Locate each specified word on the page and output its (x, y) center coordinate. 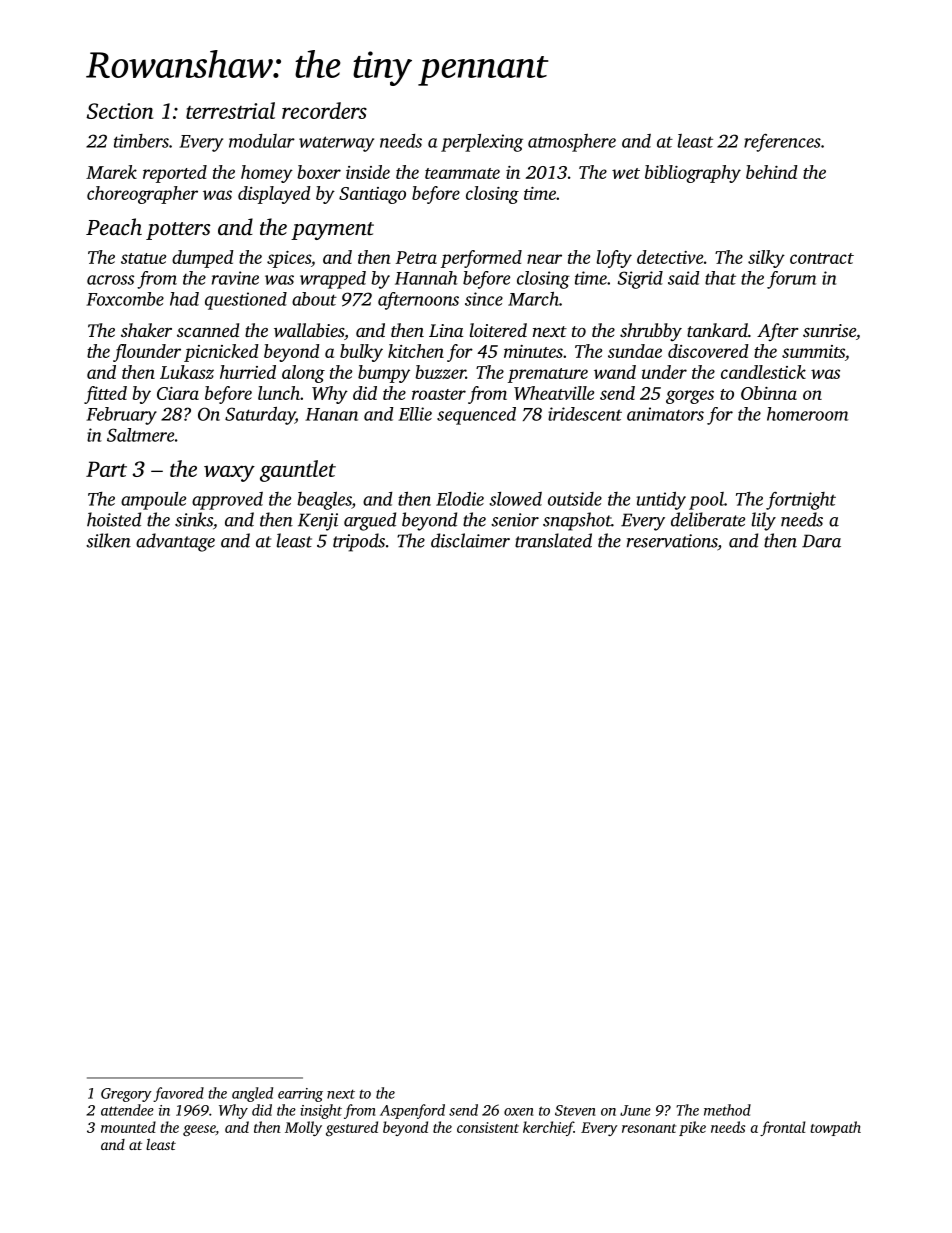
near (544, 259)
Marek (111, 172)
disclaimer (470, 540)
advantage (175, 542)
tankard (717, 330)
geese (199, 1130)
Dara (821, 541)
